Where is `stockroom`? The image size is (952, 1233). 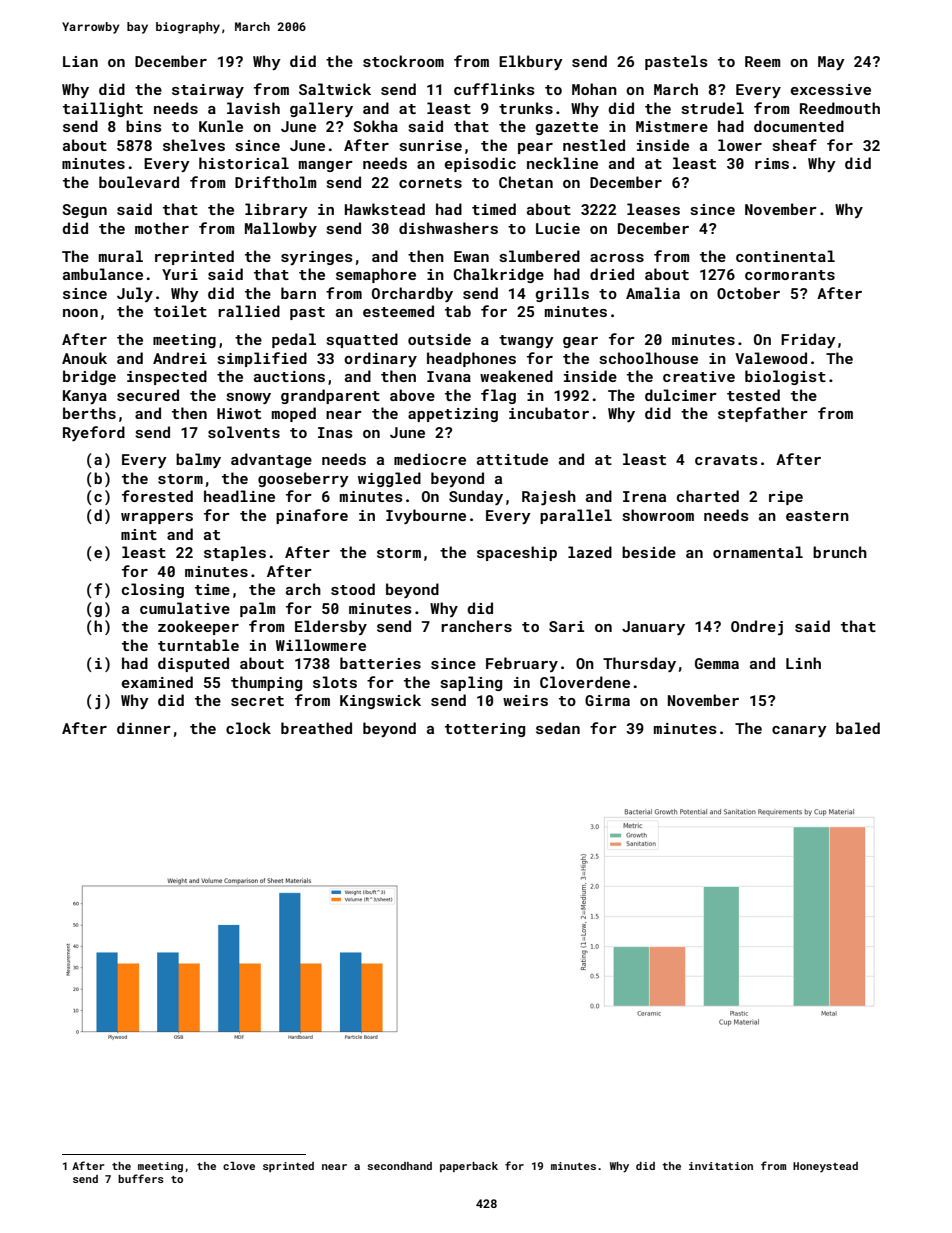 stockroom is located at coordinates (403, 61).
